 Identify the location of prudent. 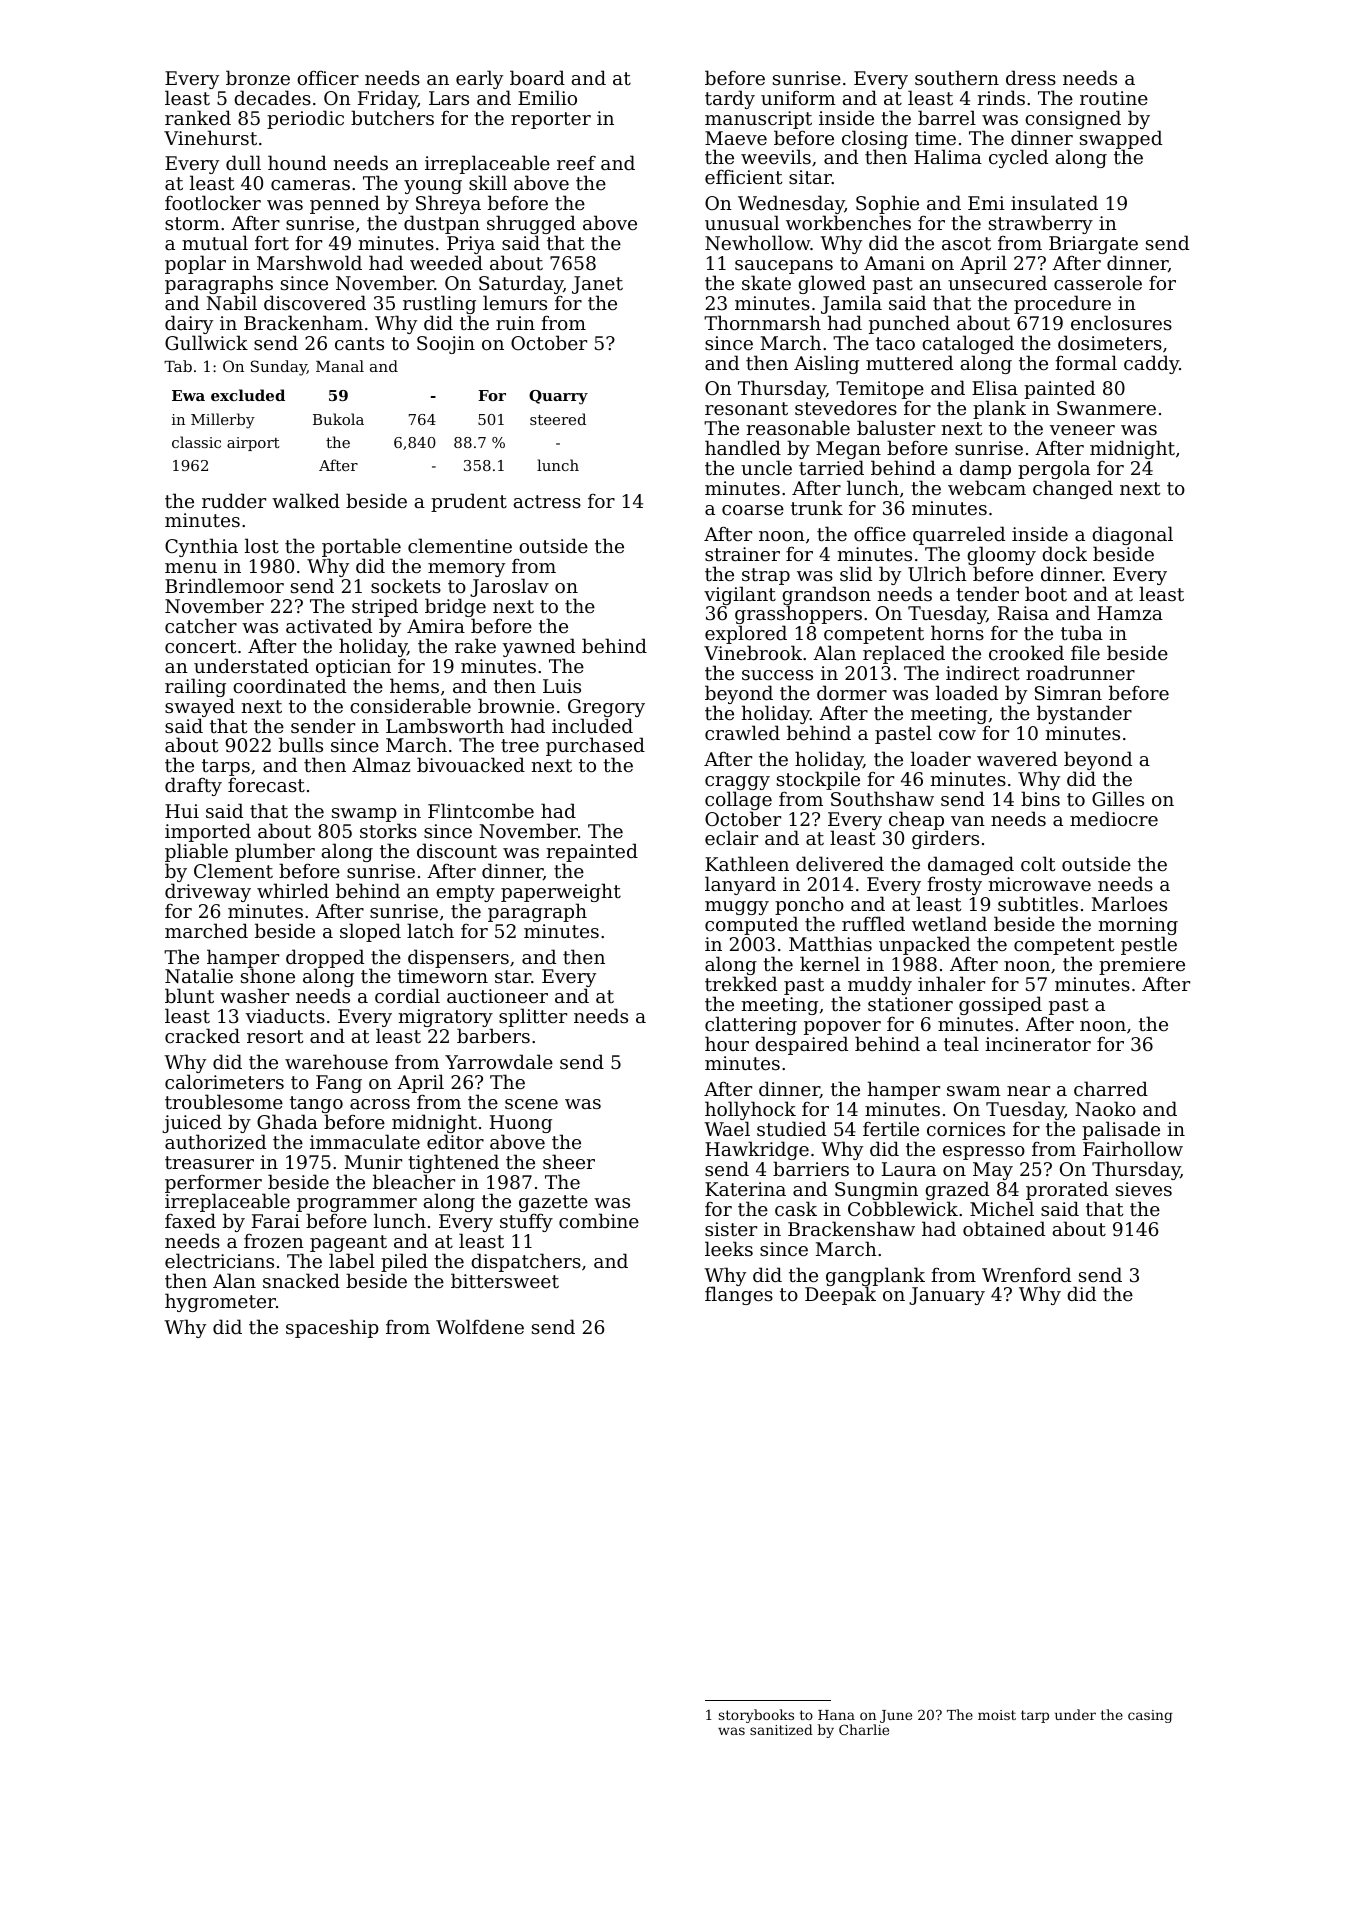
(469, 502).
